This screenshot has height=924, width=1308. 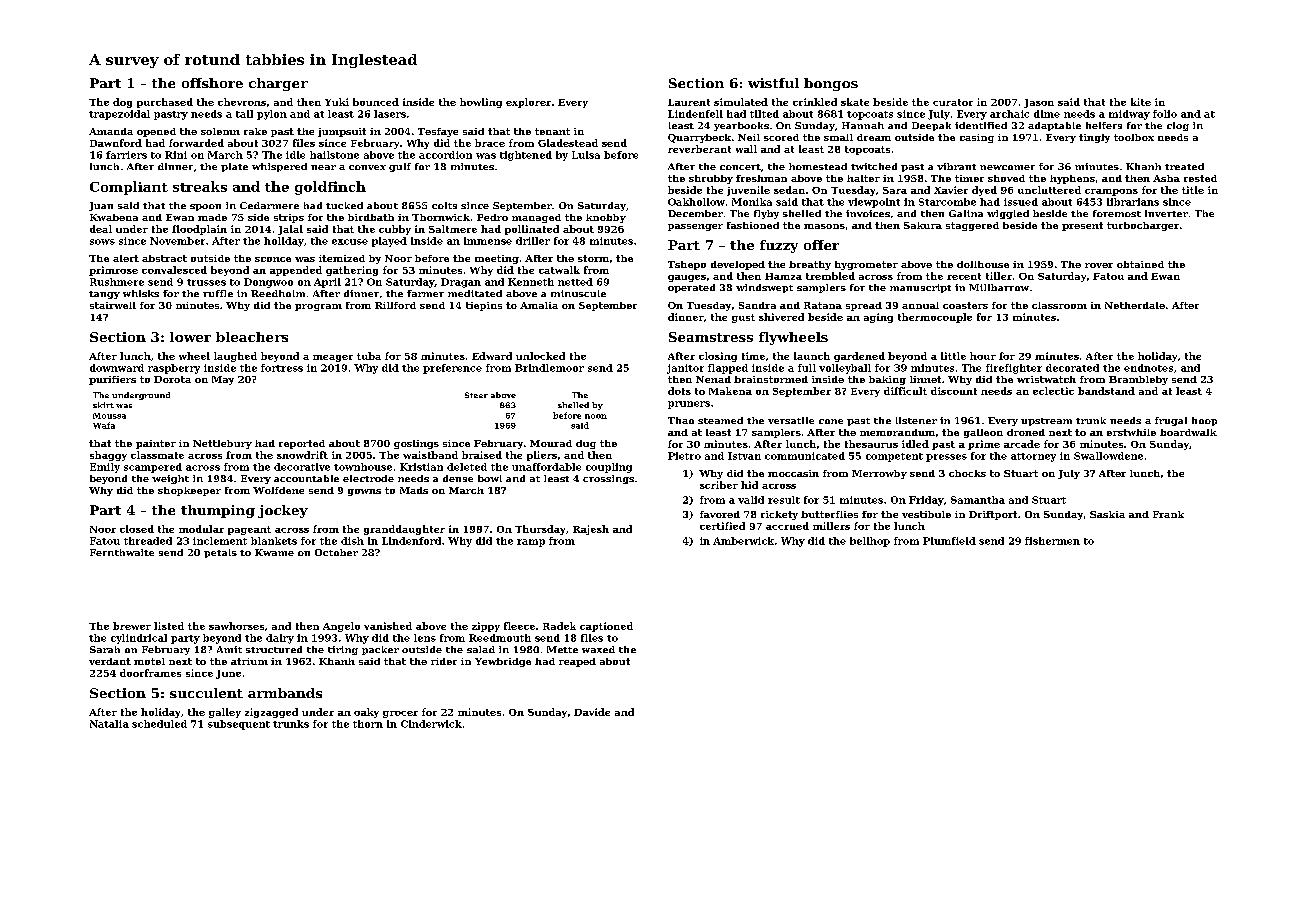 What do you see at coordinates (102, 242) in the screenshot?
I see `sows` at bounding box center [102, 242].
